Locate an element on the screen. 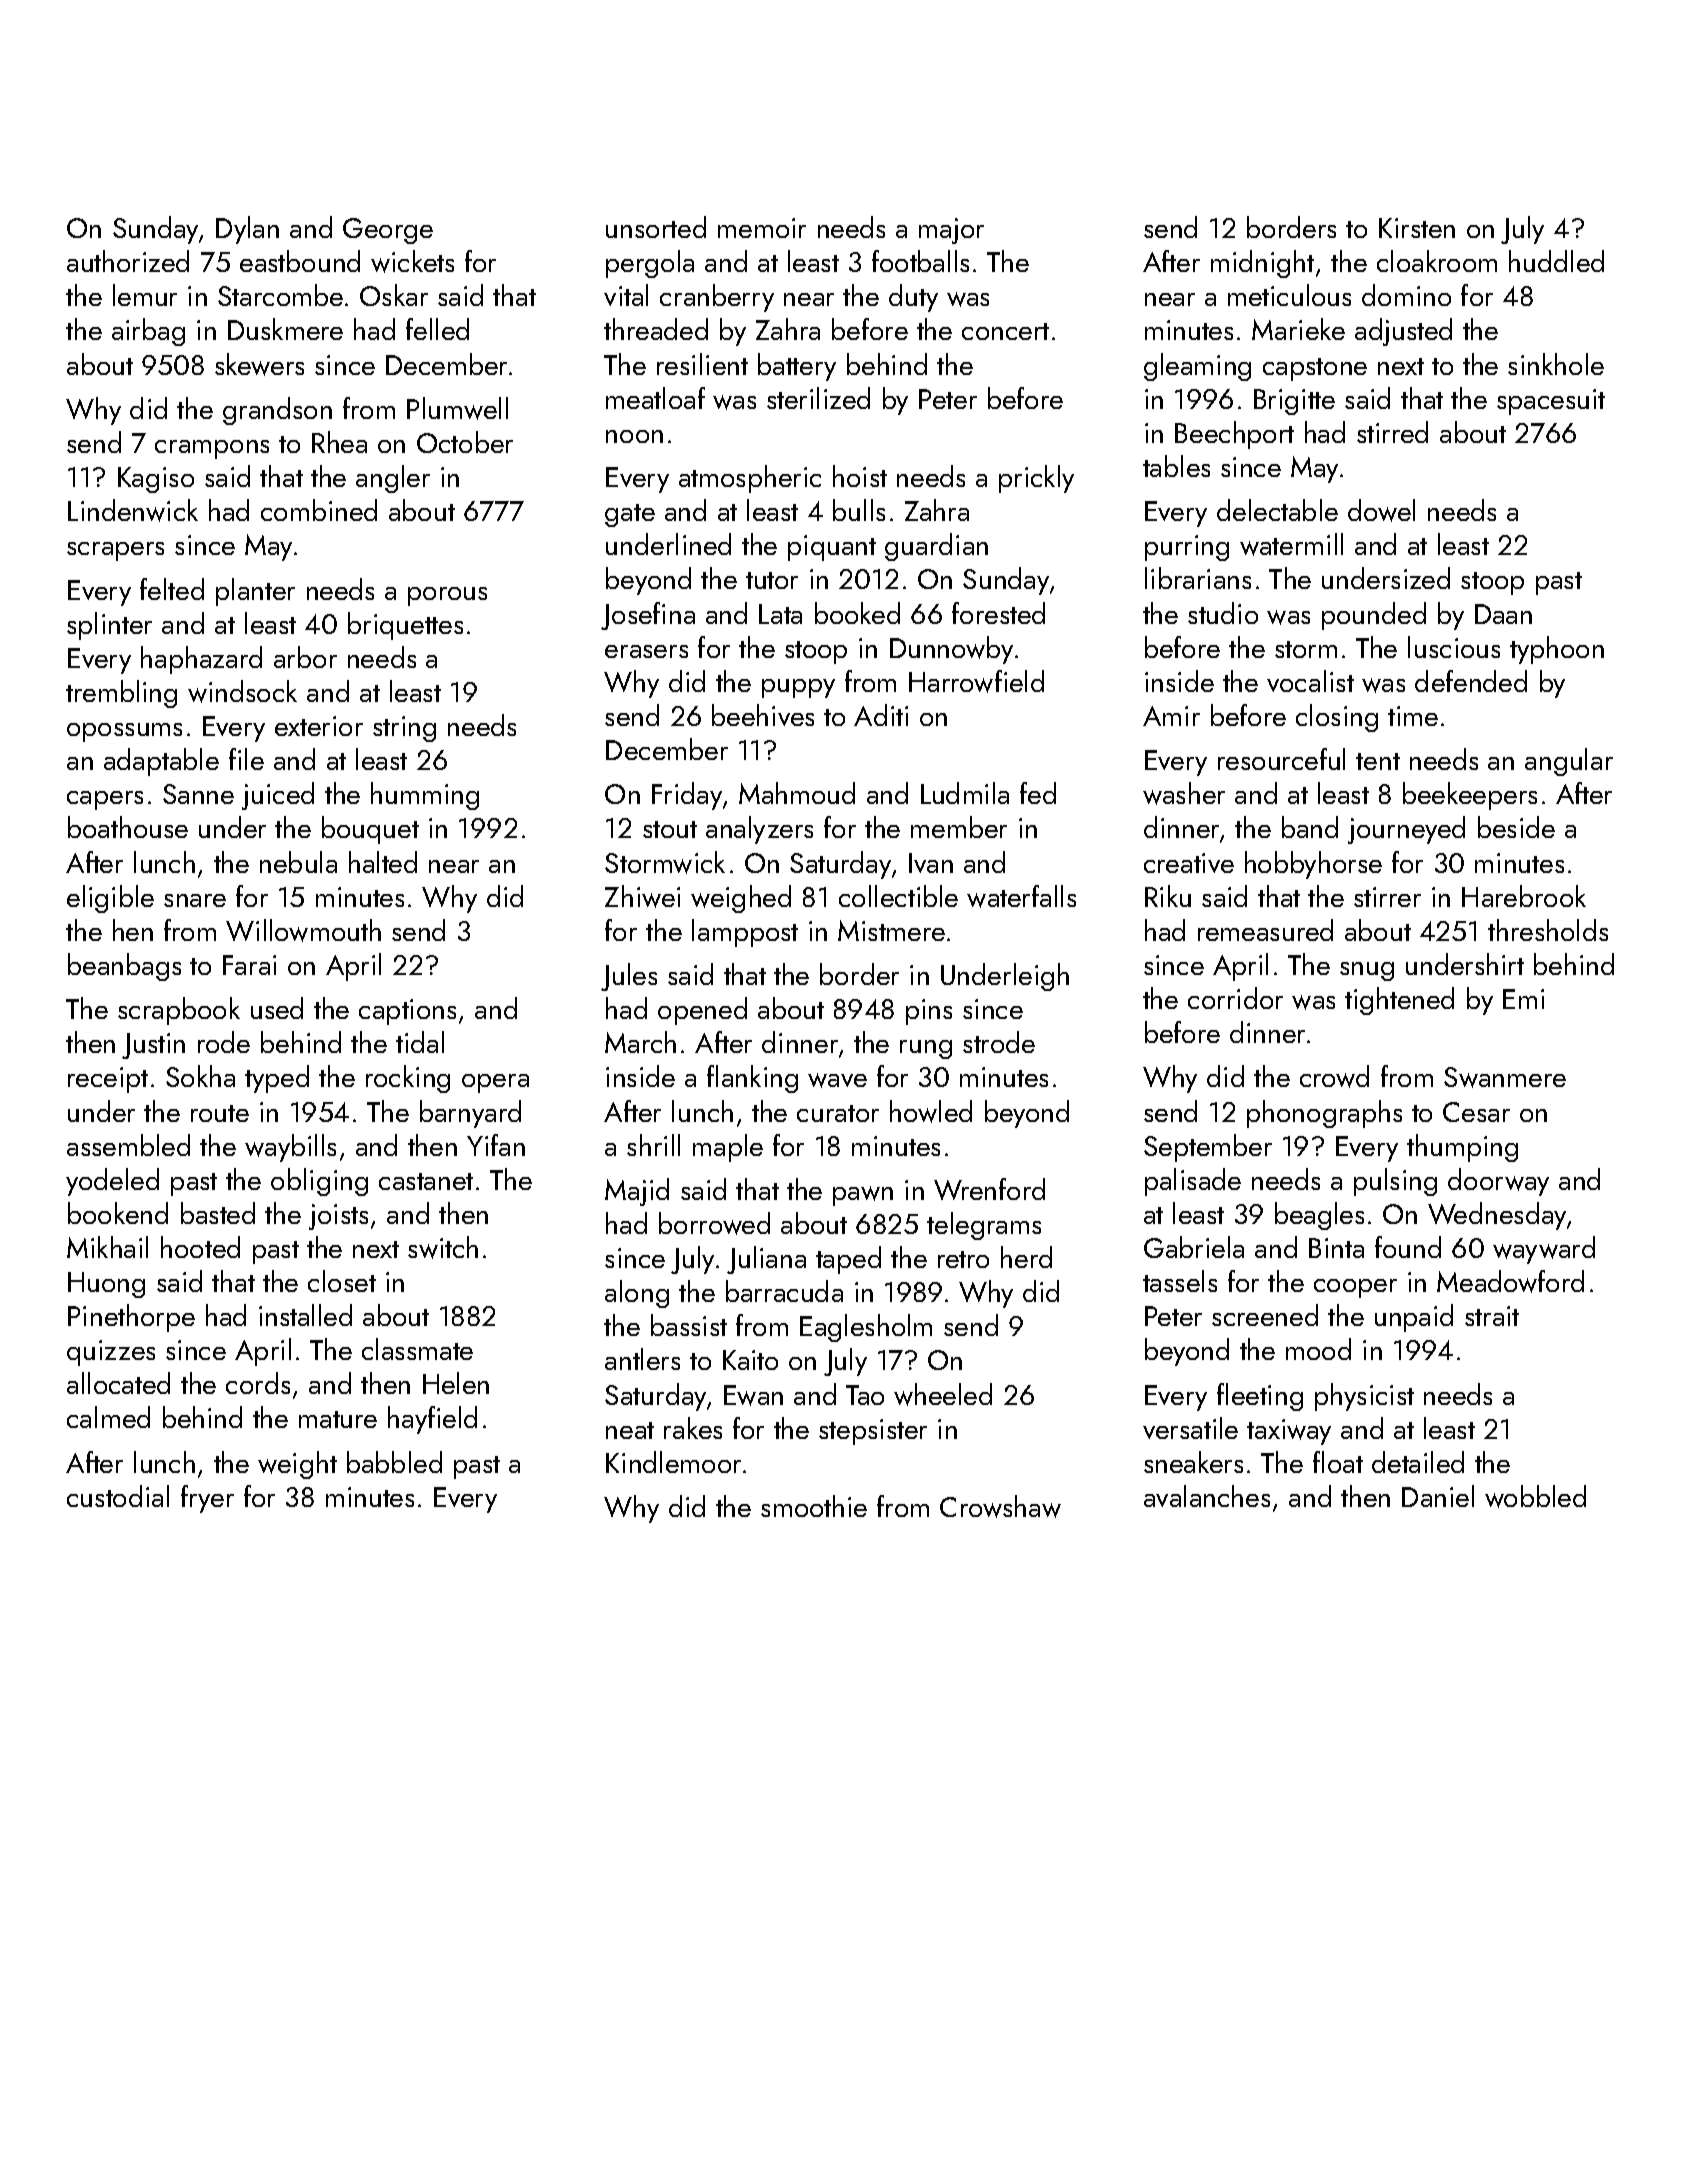 The height and width of the screenshot is (2178, 1683). strait is located at coordinates (1492, 1316).
